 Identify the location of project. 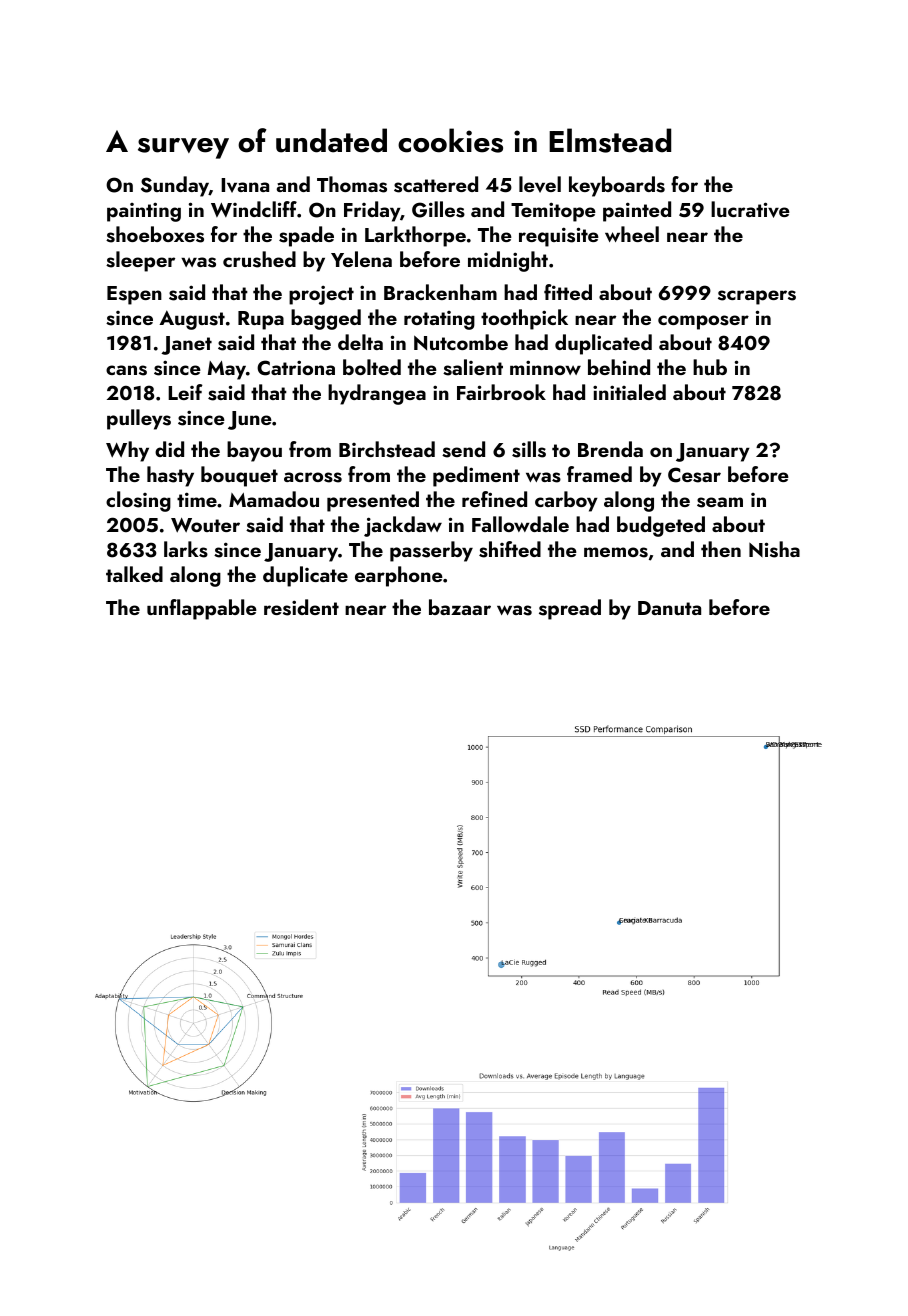
(321, 295).
